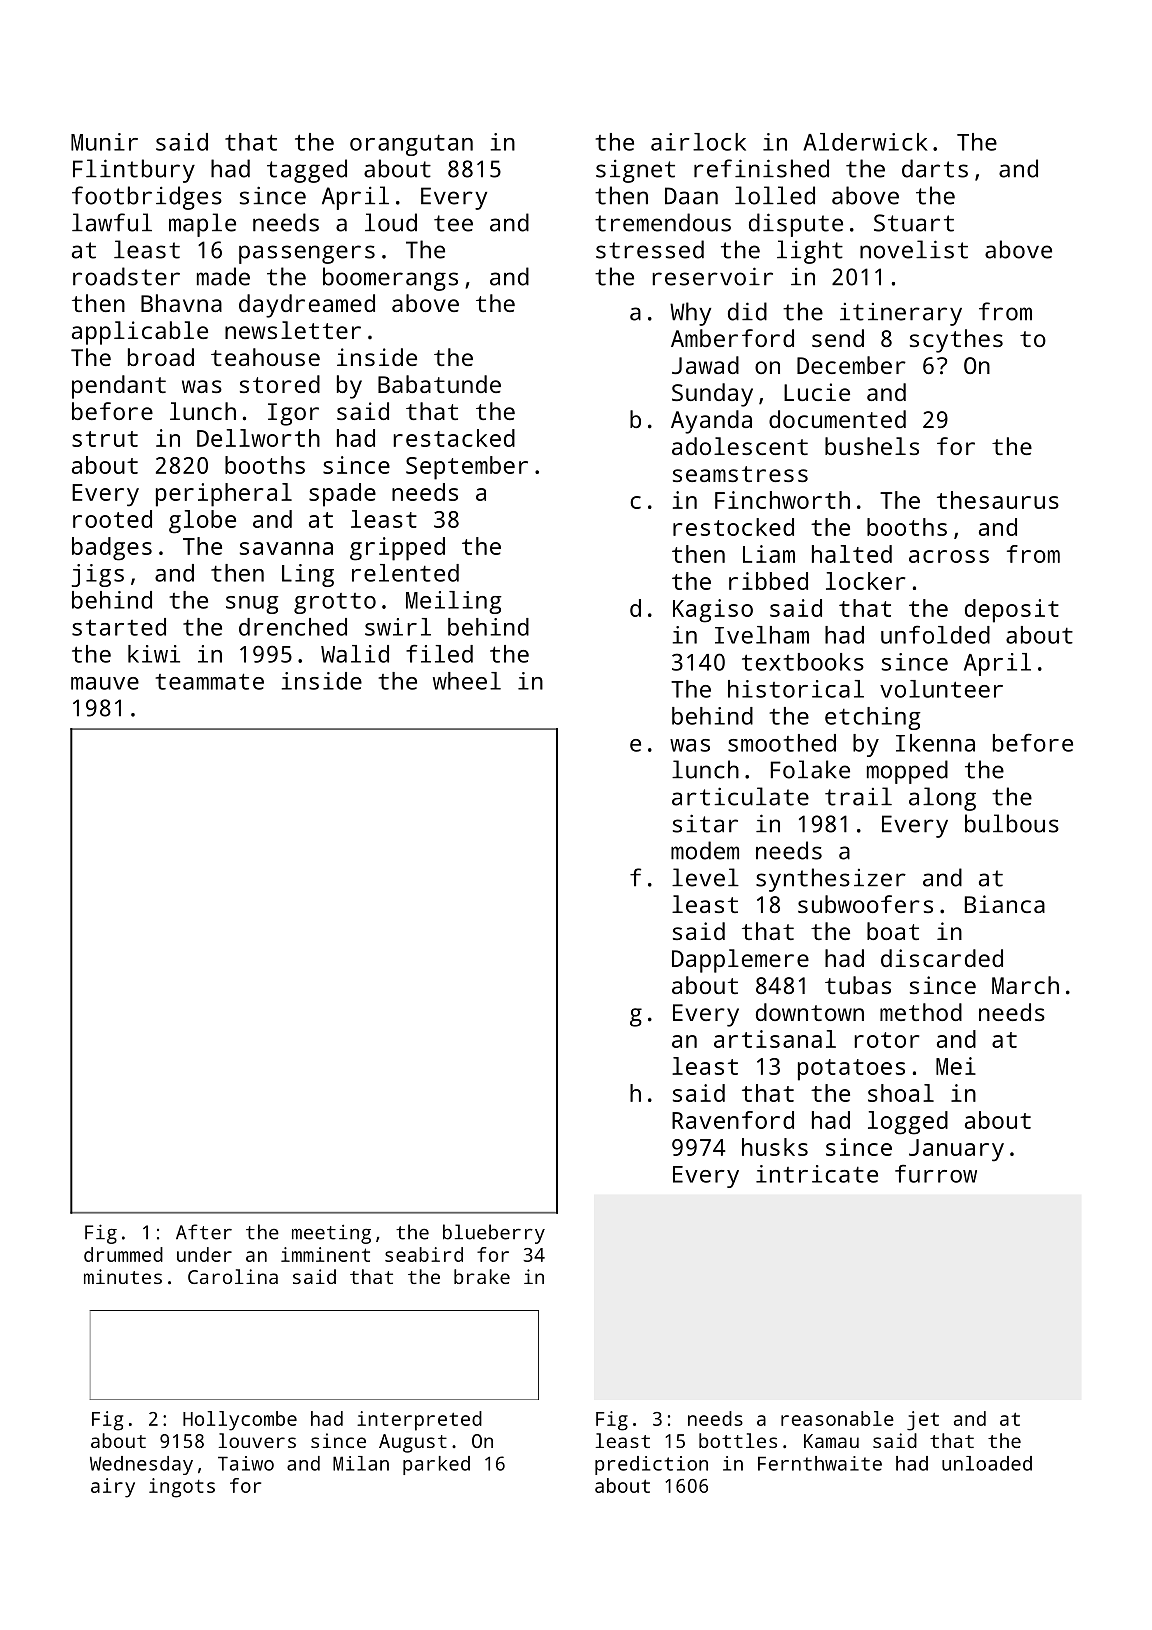 This image has width=1152, height=1630. Describe the element at coordinates (1012, 611) in the image. I see `deposit` at that location.
